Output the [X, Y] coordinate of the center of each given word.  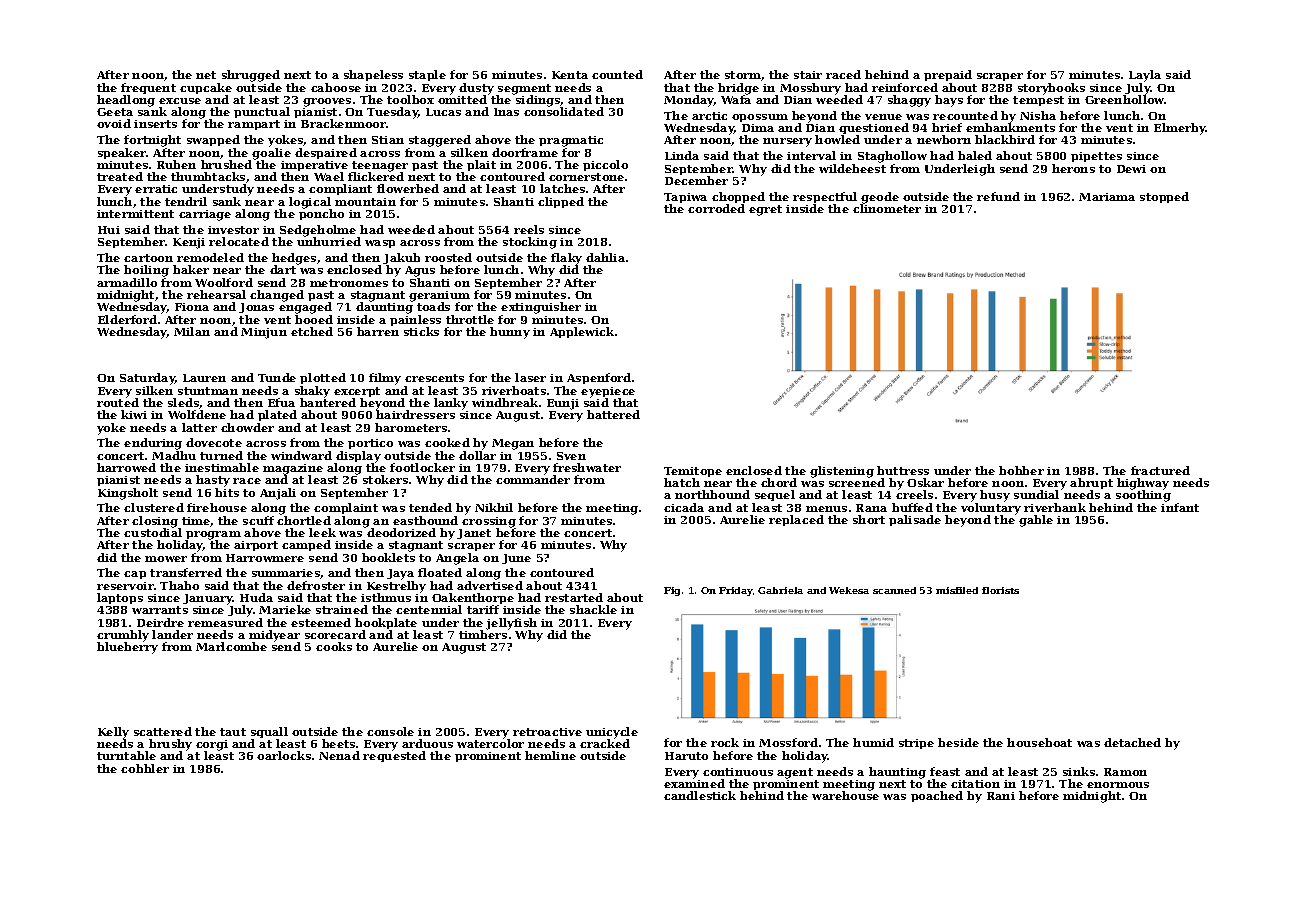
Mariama [1107, 197]
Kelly [113, 733]
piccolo [605, 165]
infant [1180, 507]
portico [370, 444]
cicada [684, 507]
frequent [148, 88]
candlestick [700, 795]
